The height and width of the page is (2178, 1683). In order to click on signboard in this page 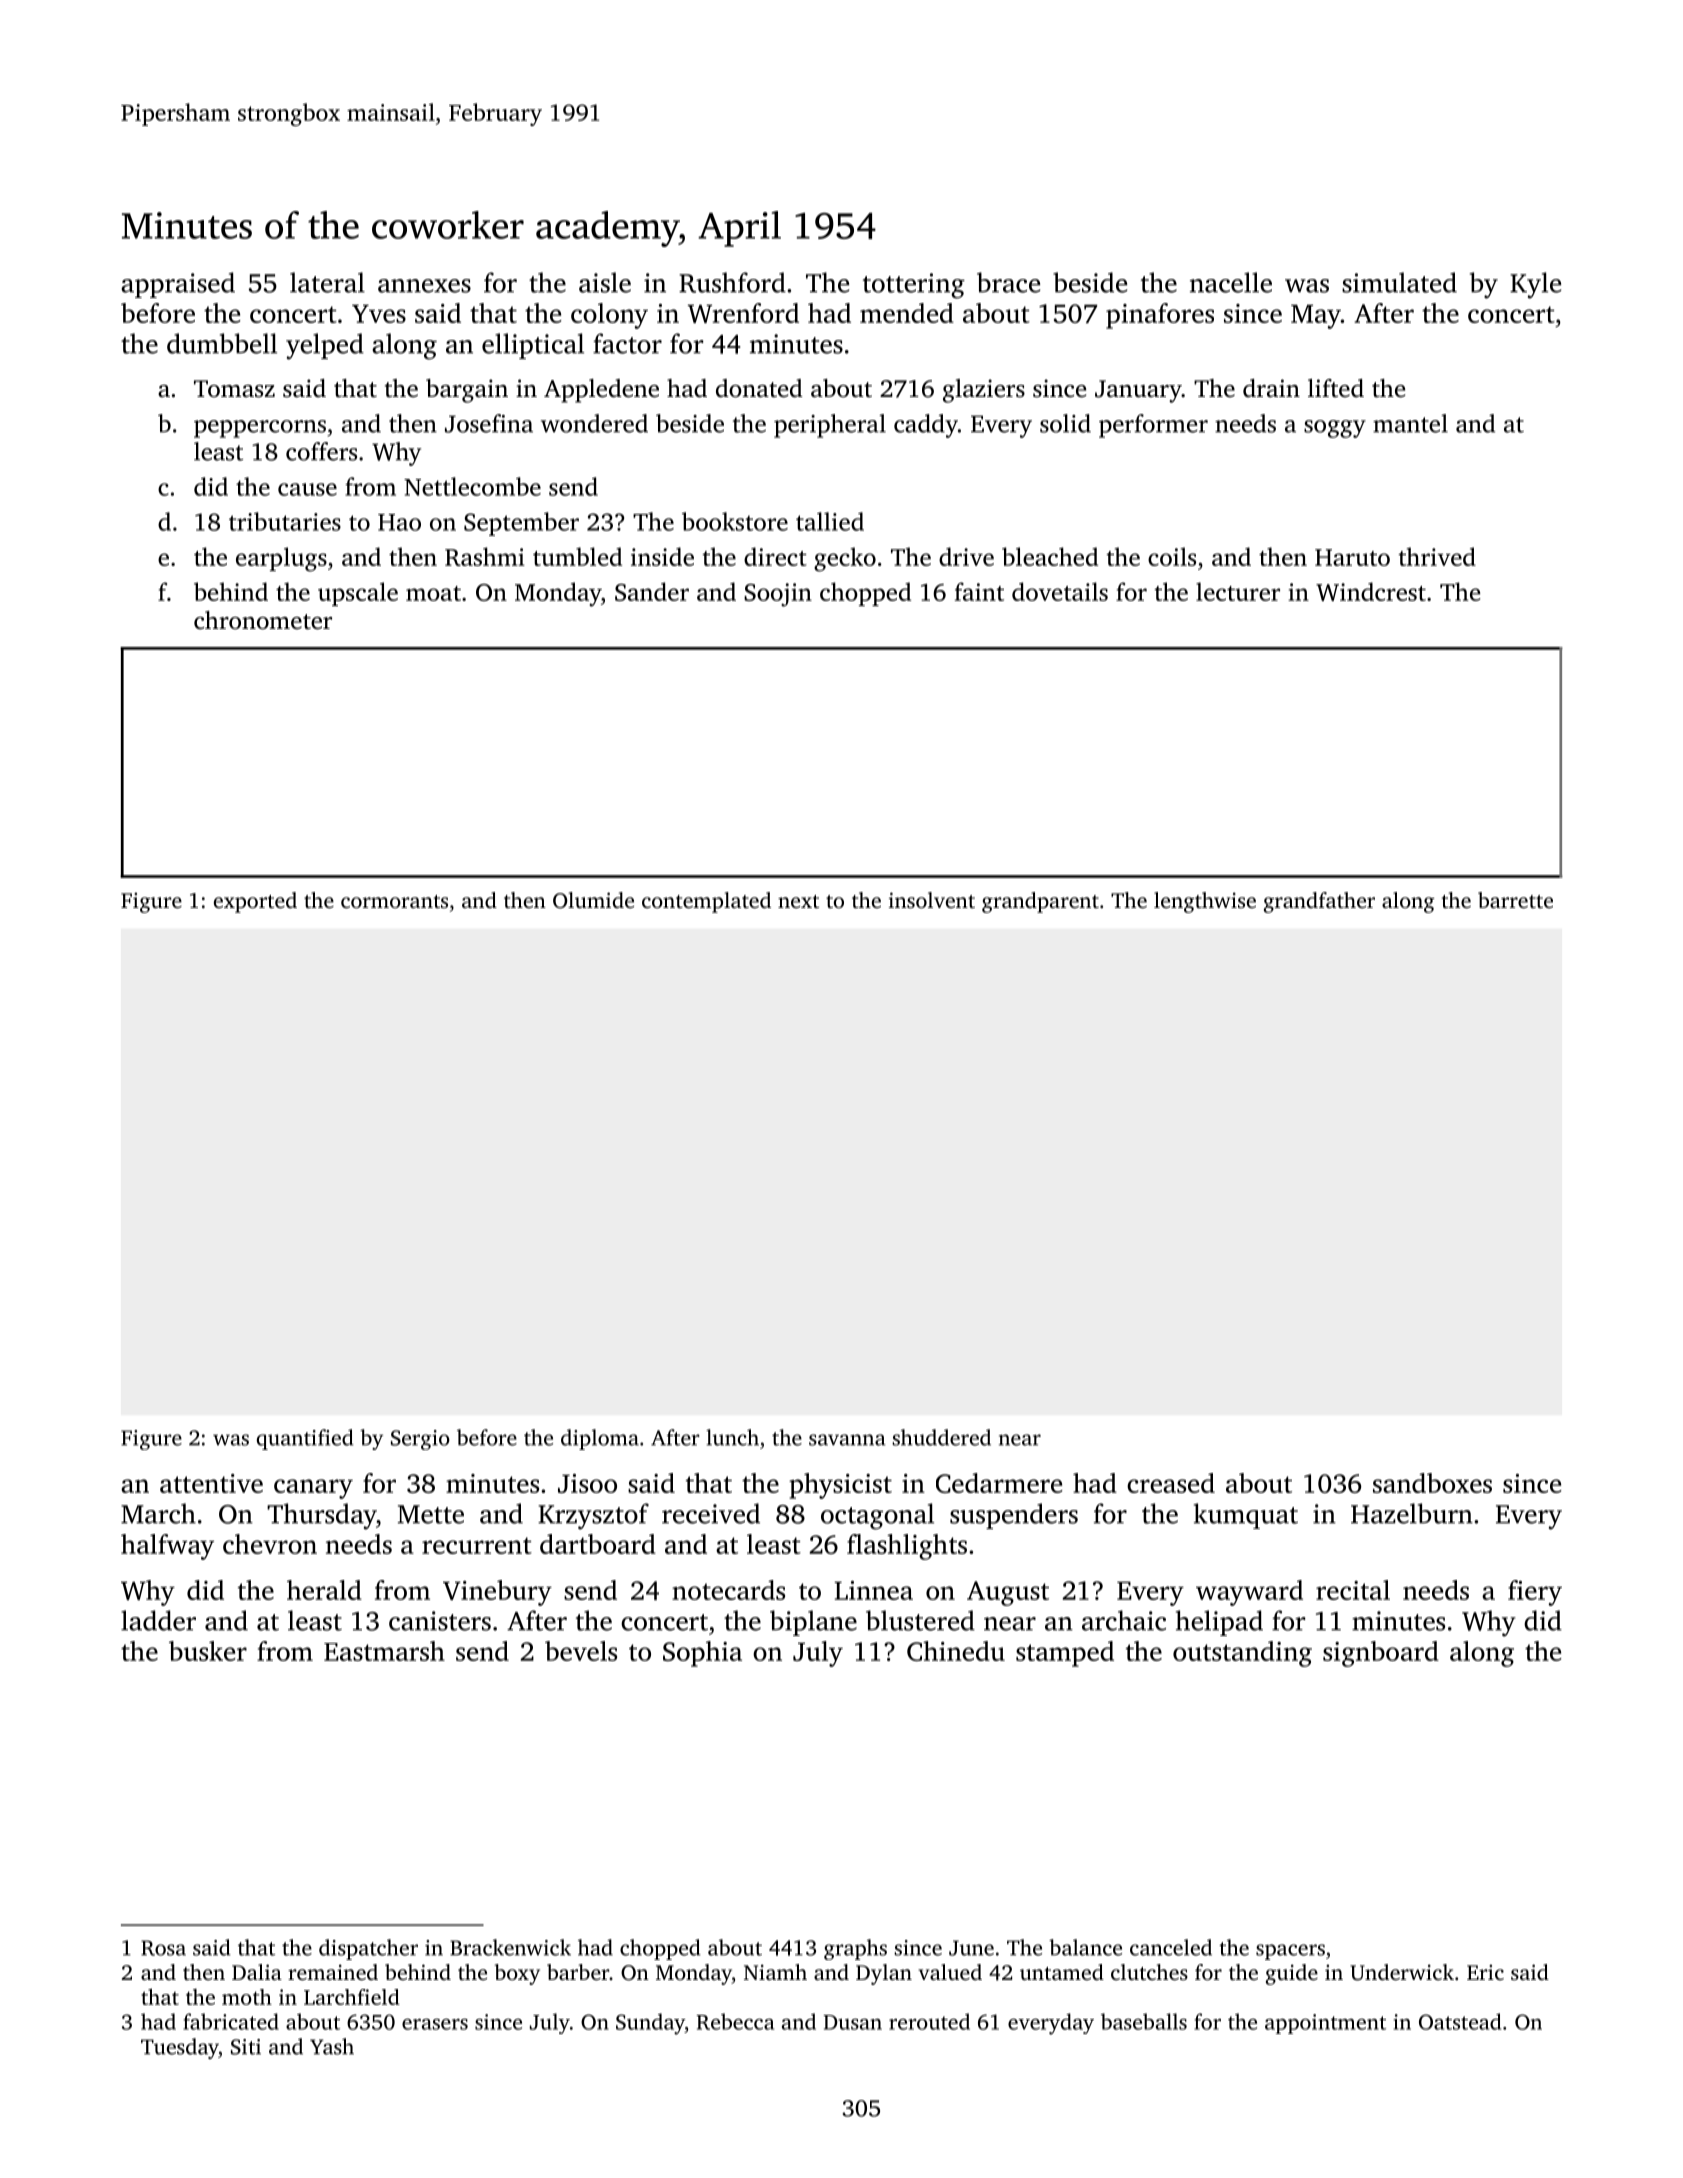, I will do `click(1381, 1654)`.
